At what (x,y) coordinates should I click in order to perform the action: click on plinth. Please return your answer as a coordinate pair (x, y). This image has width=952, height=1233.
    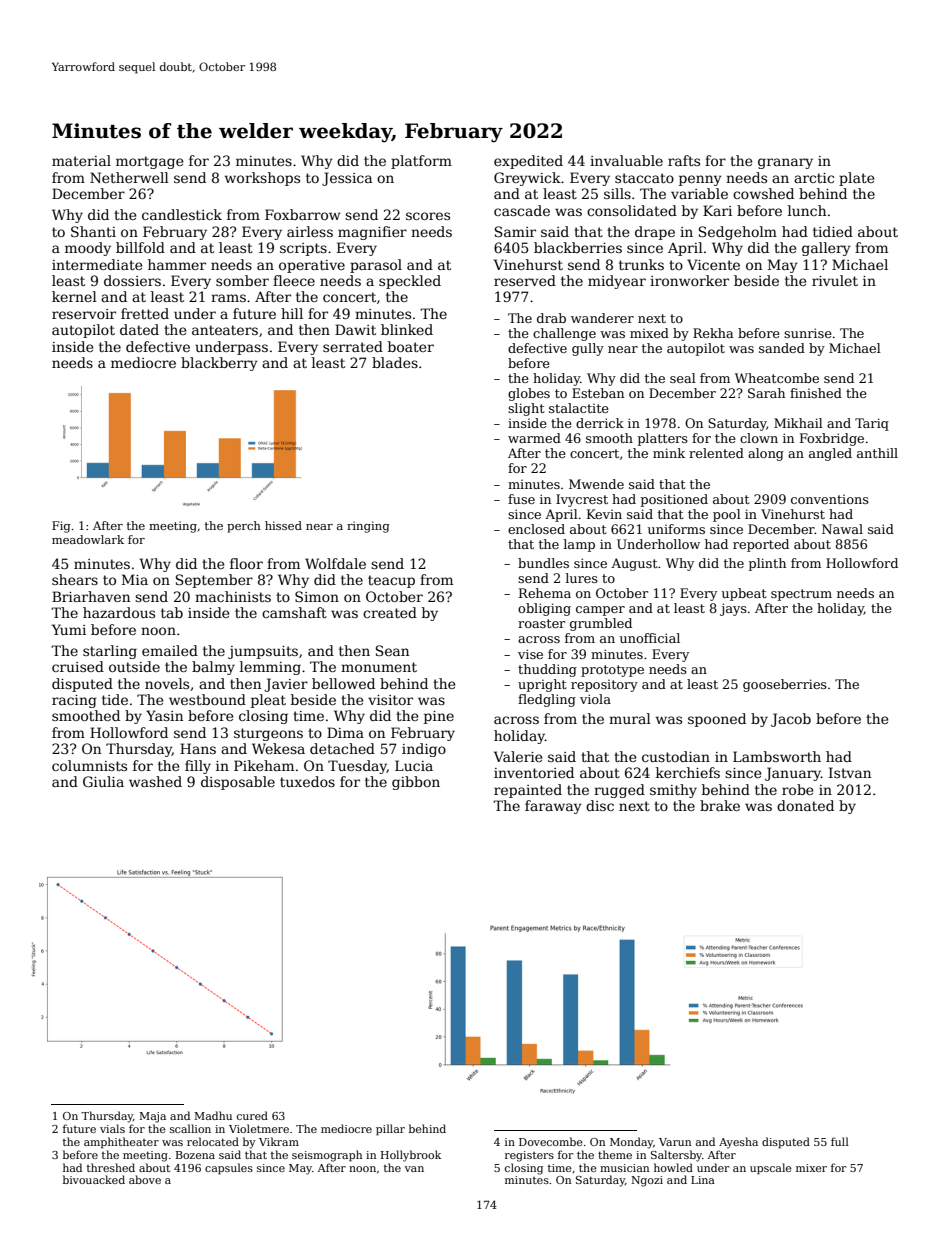
    Looking at the image, I should click on (767, 564).
